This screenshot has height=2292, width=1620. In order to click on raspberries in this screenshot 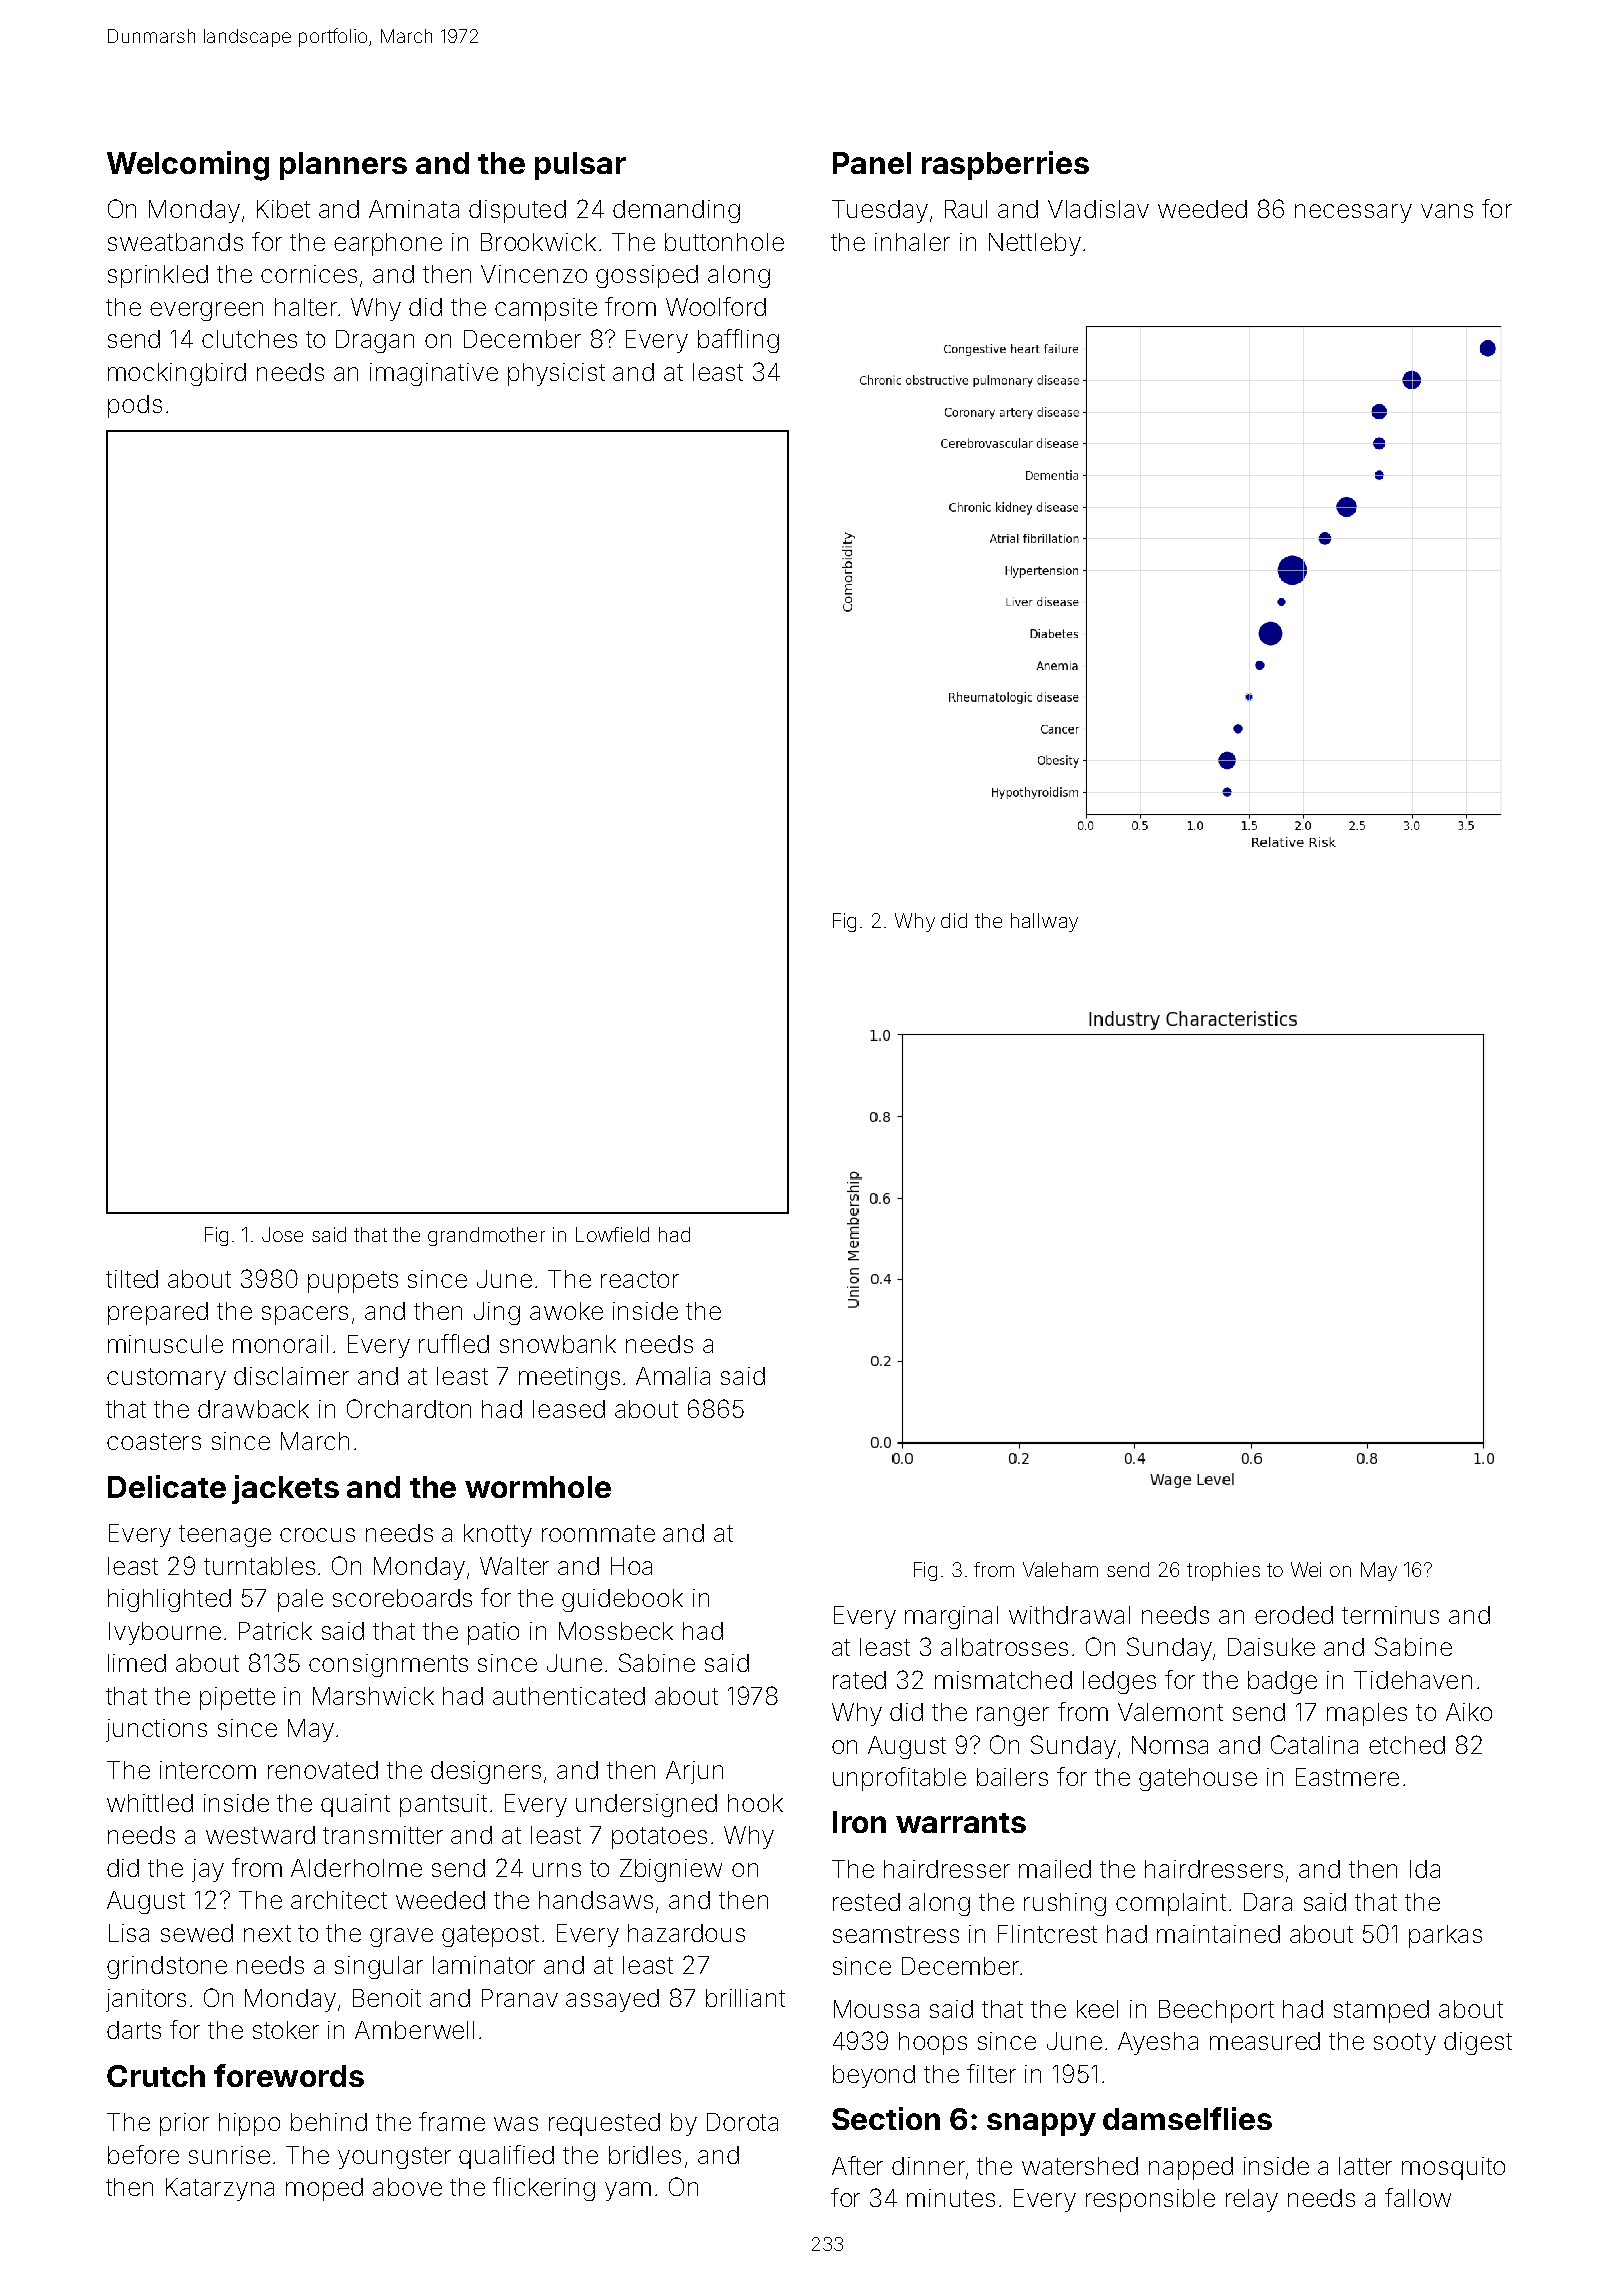, I will do `click(1005, 165)`.
